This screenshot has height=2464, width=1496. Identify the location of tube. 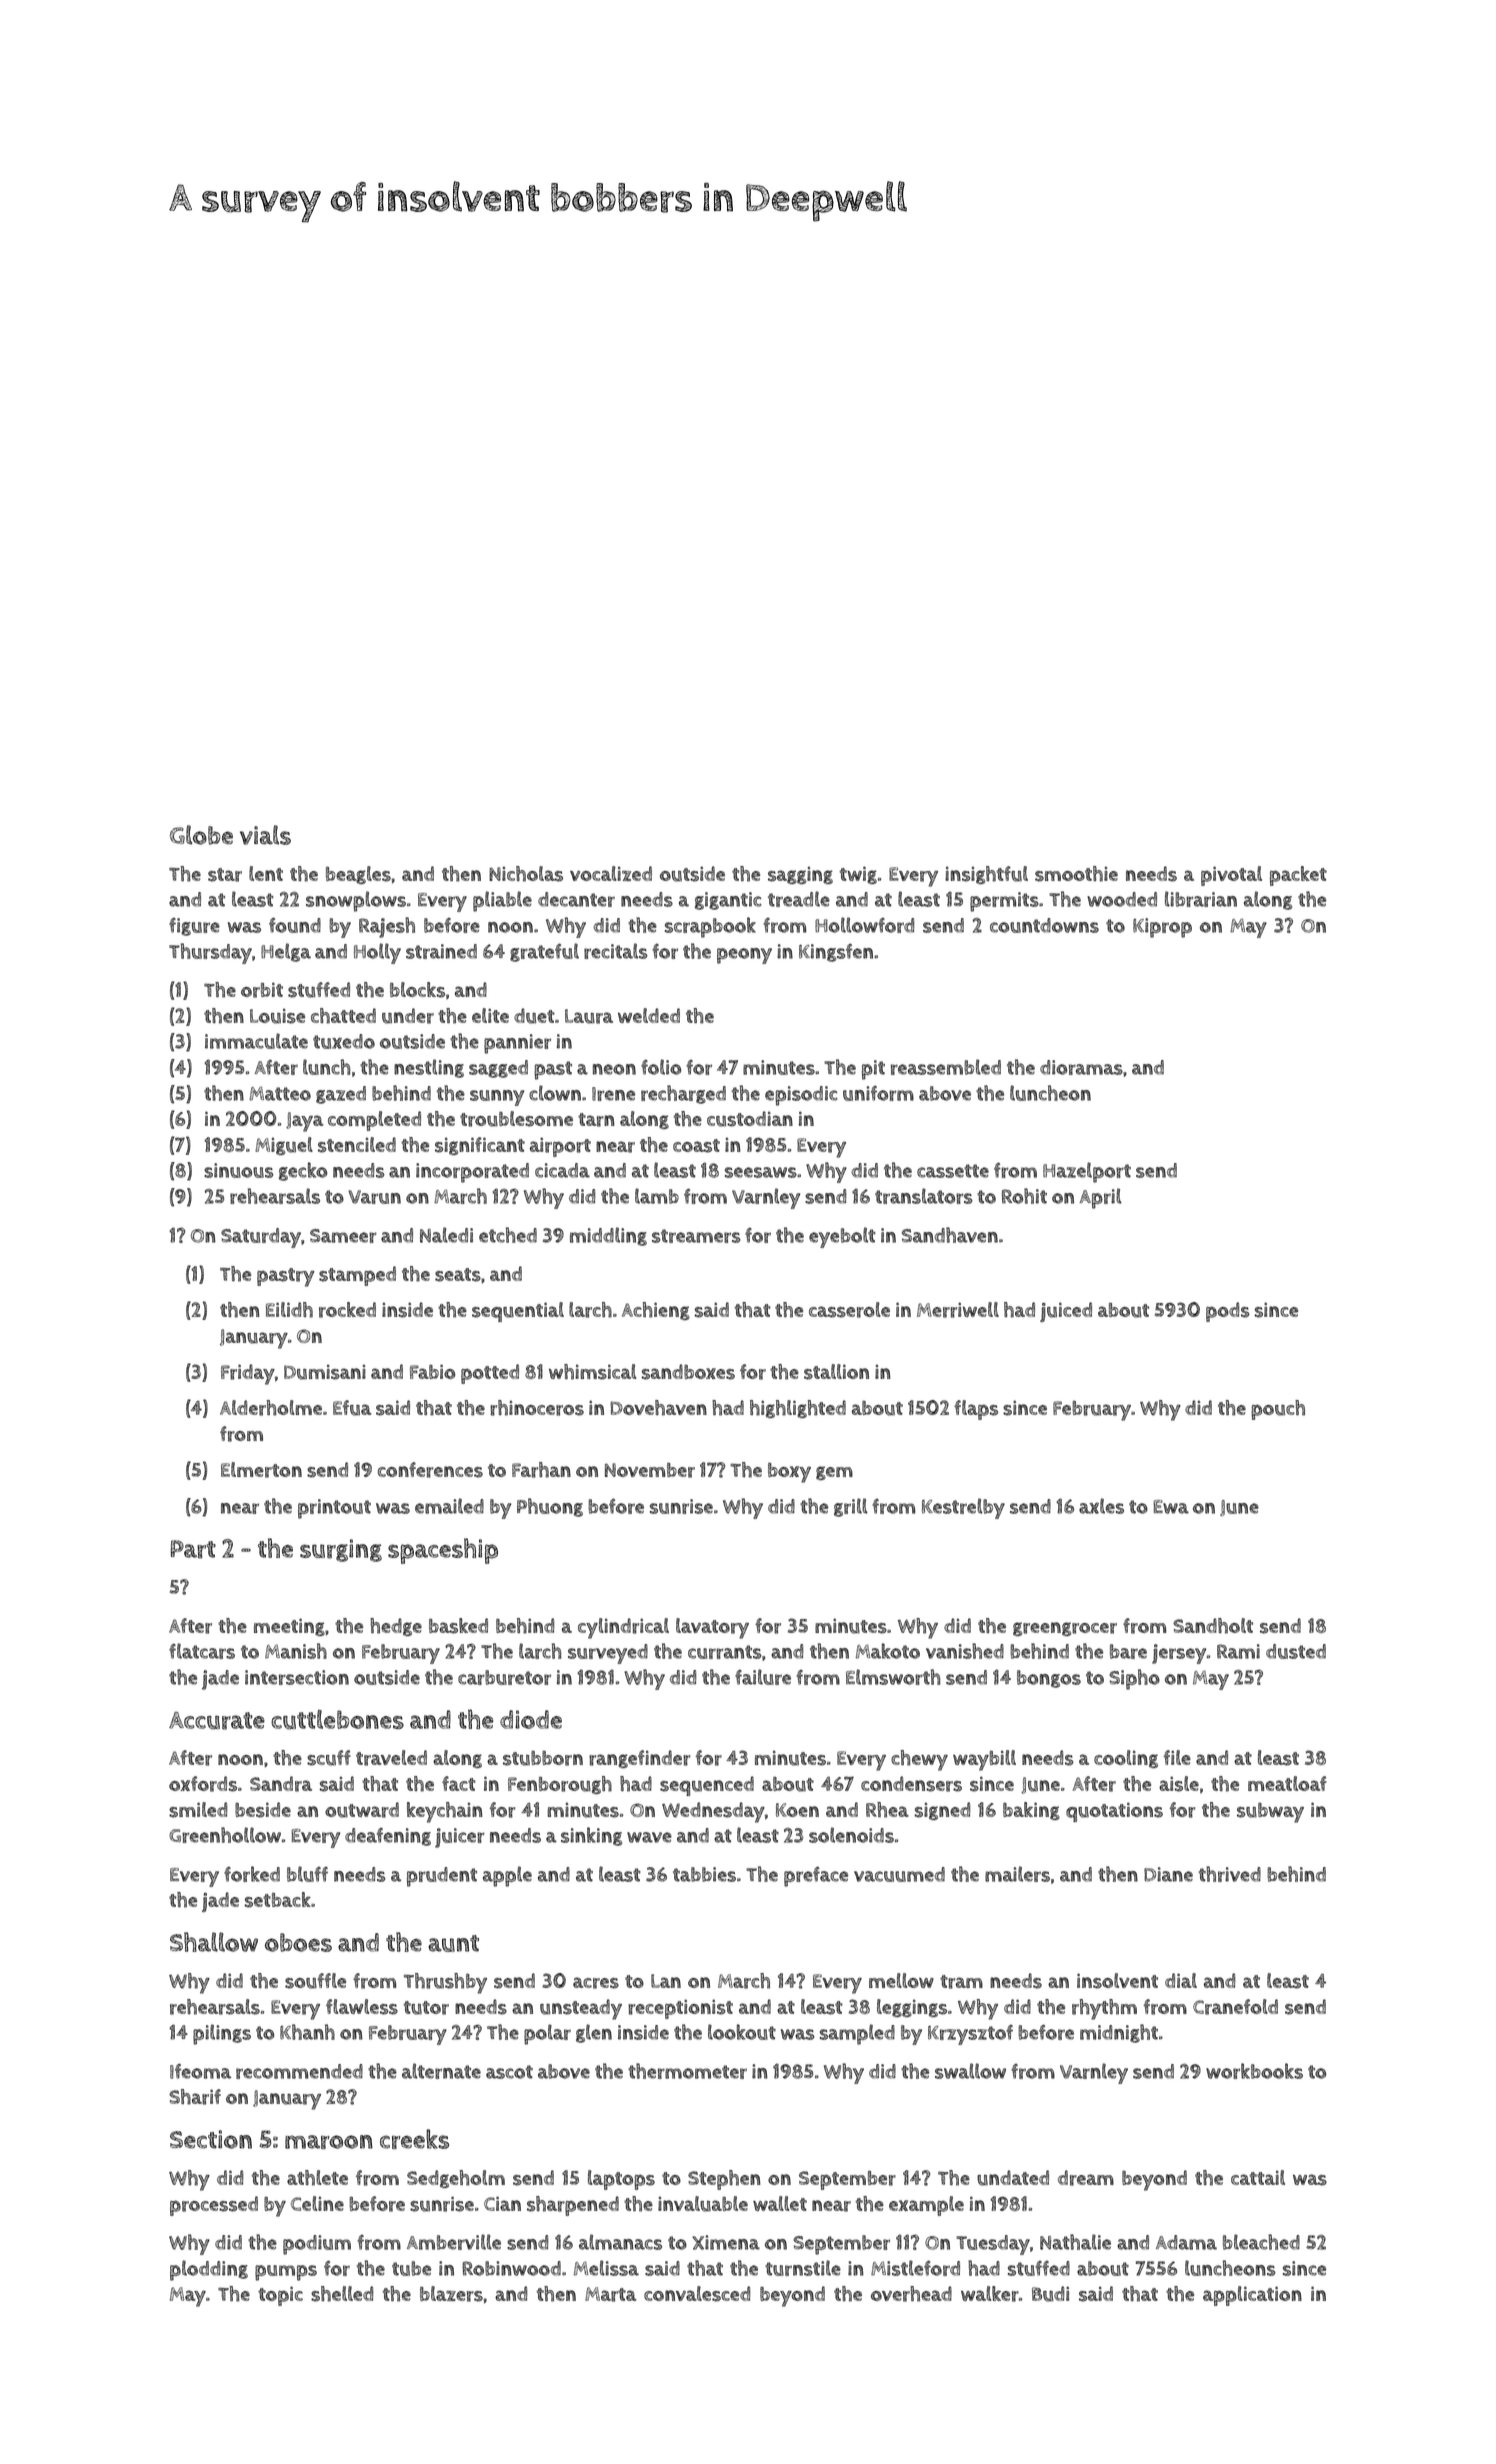
(411, 2268).
